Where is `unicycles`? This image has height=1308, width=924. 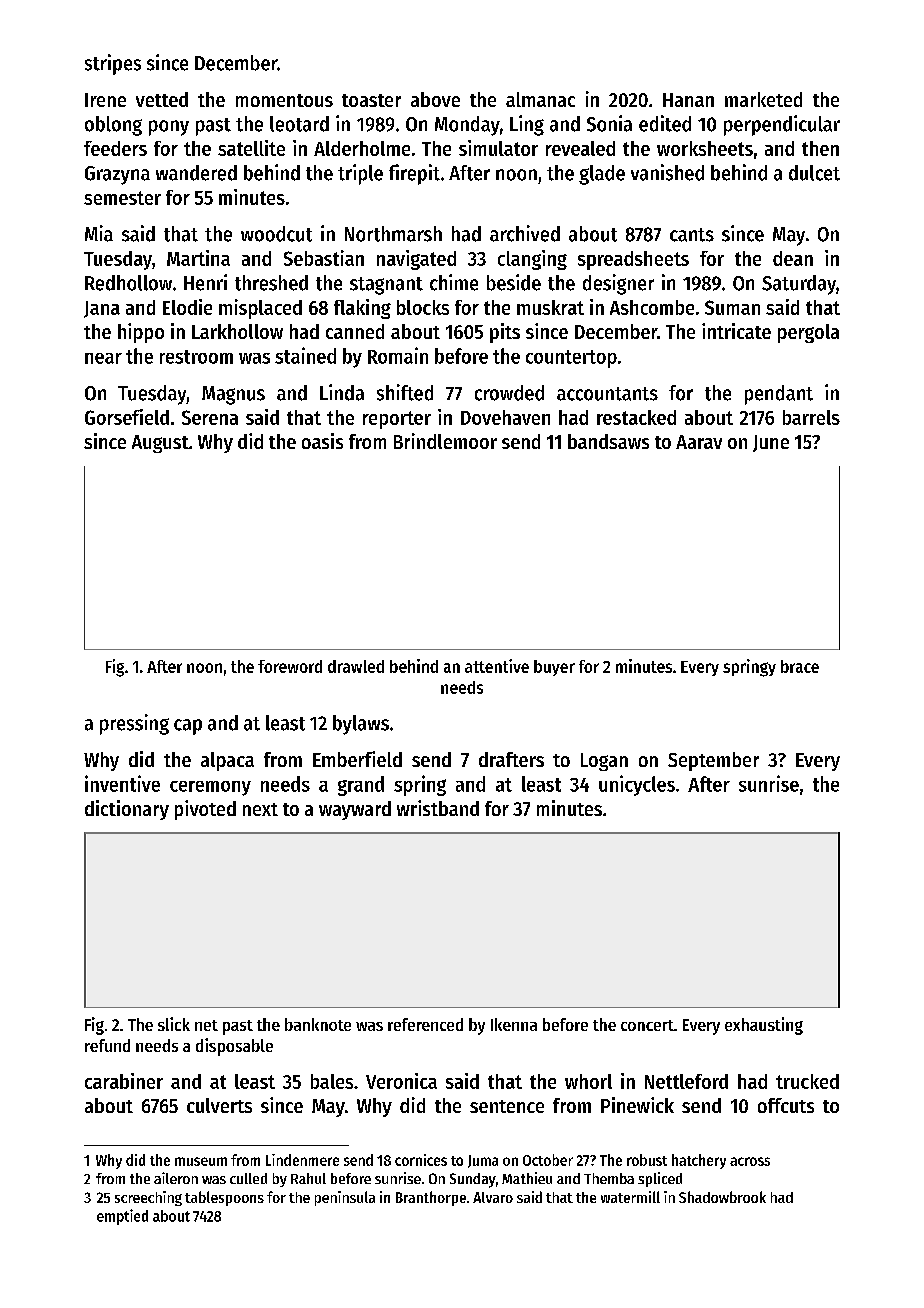 unicycles is located at coordinates (637, 785).
